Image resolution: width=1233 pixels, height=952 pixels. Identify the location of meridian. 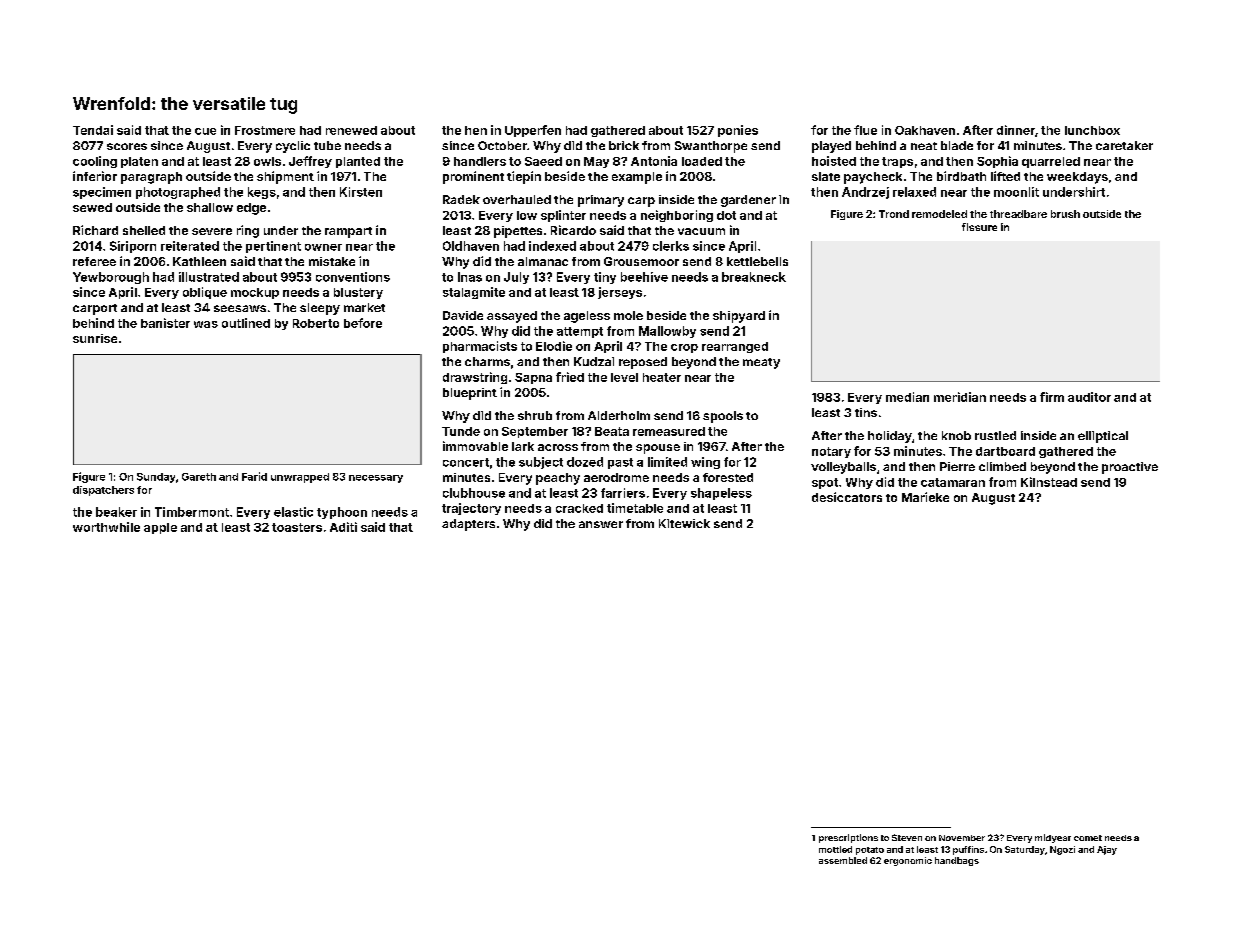
(960, 397).
